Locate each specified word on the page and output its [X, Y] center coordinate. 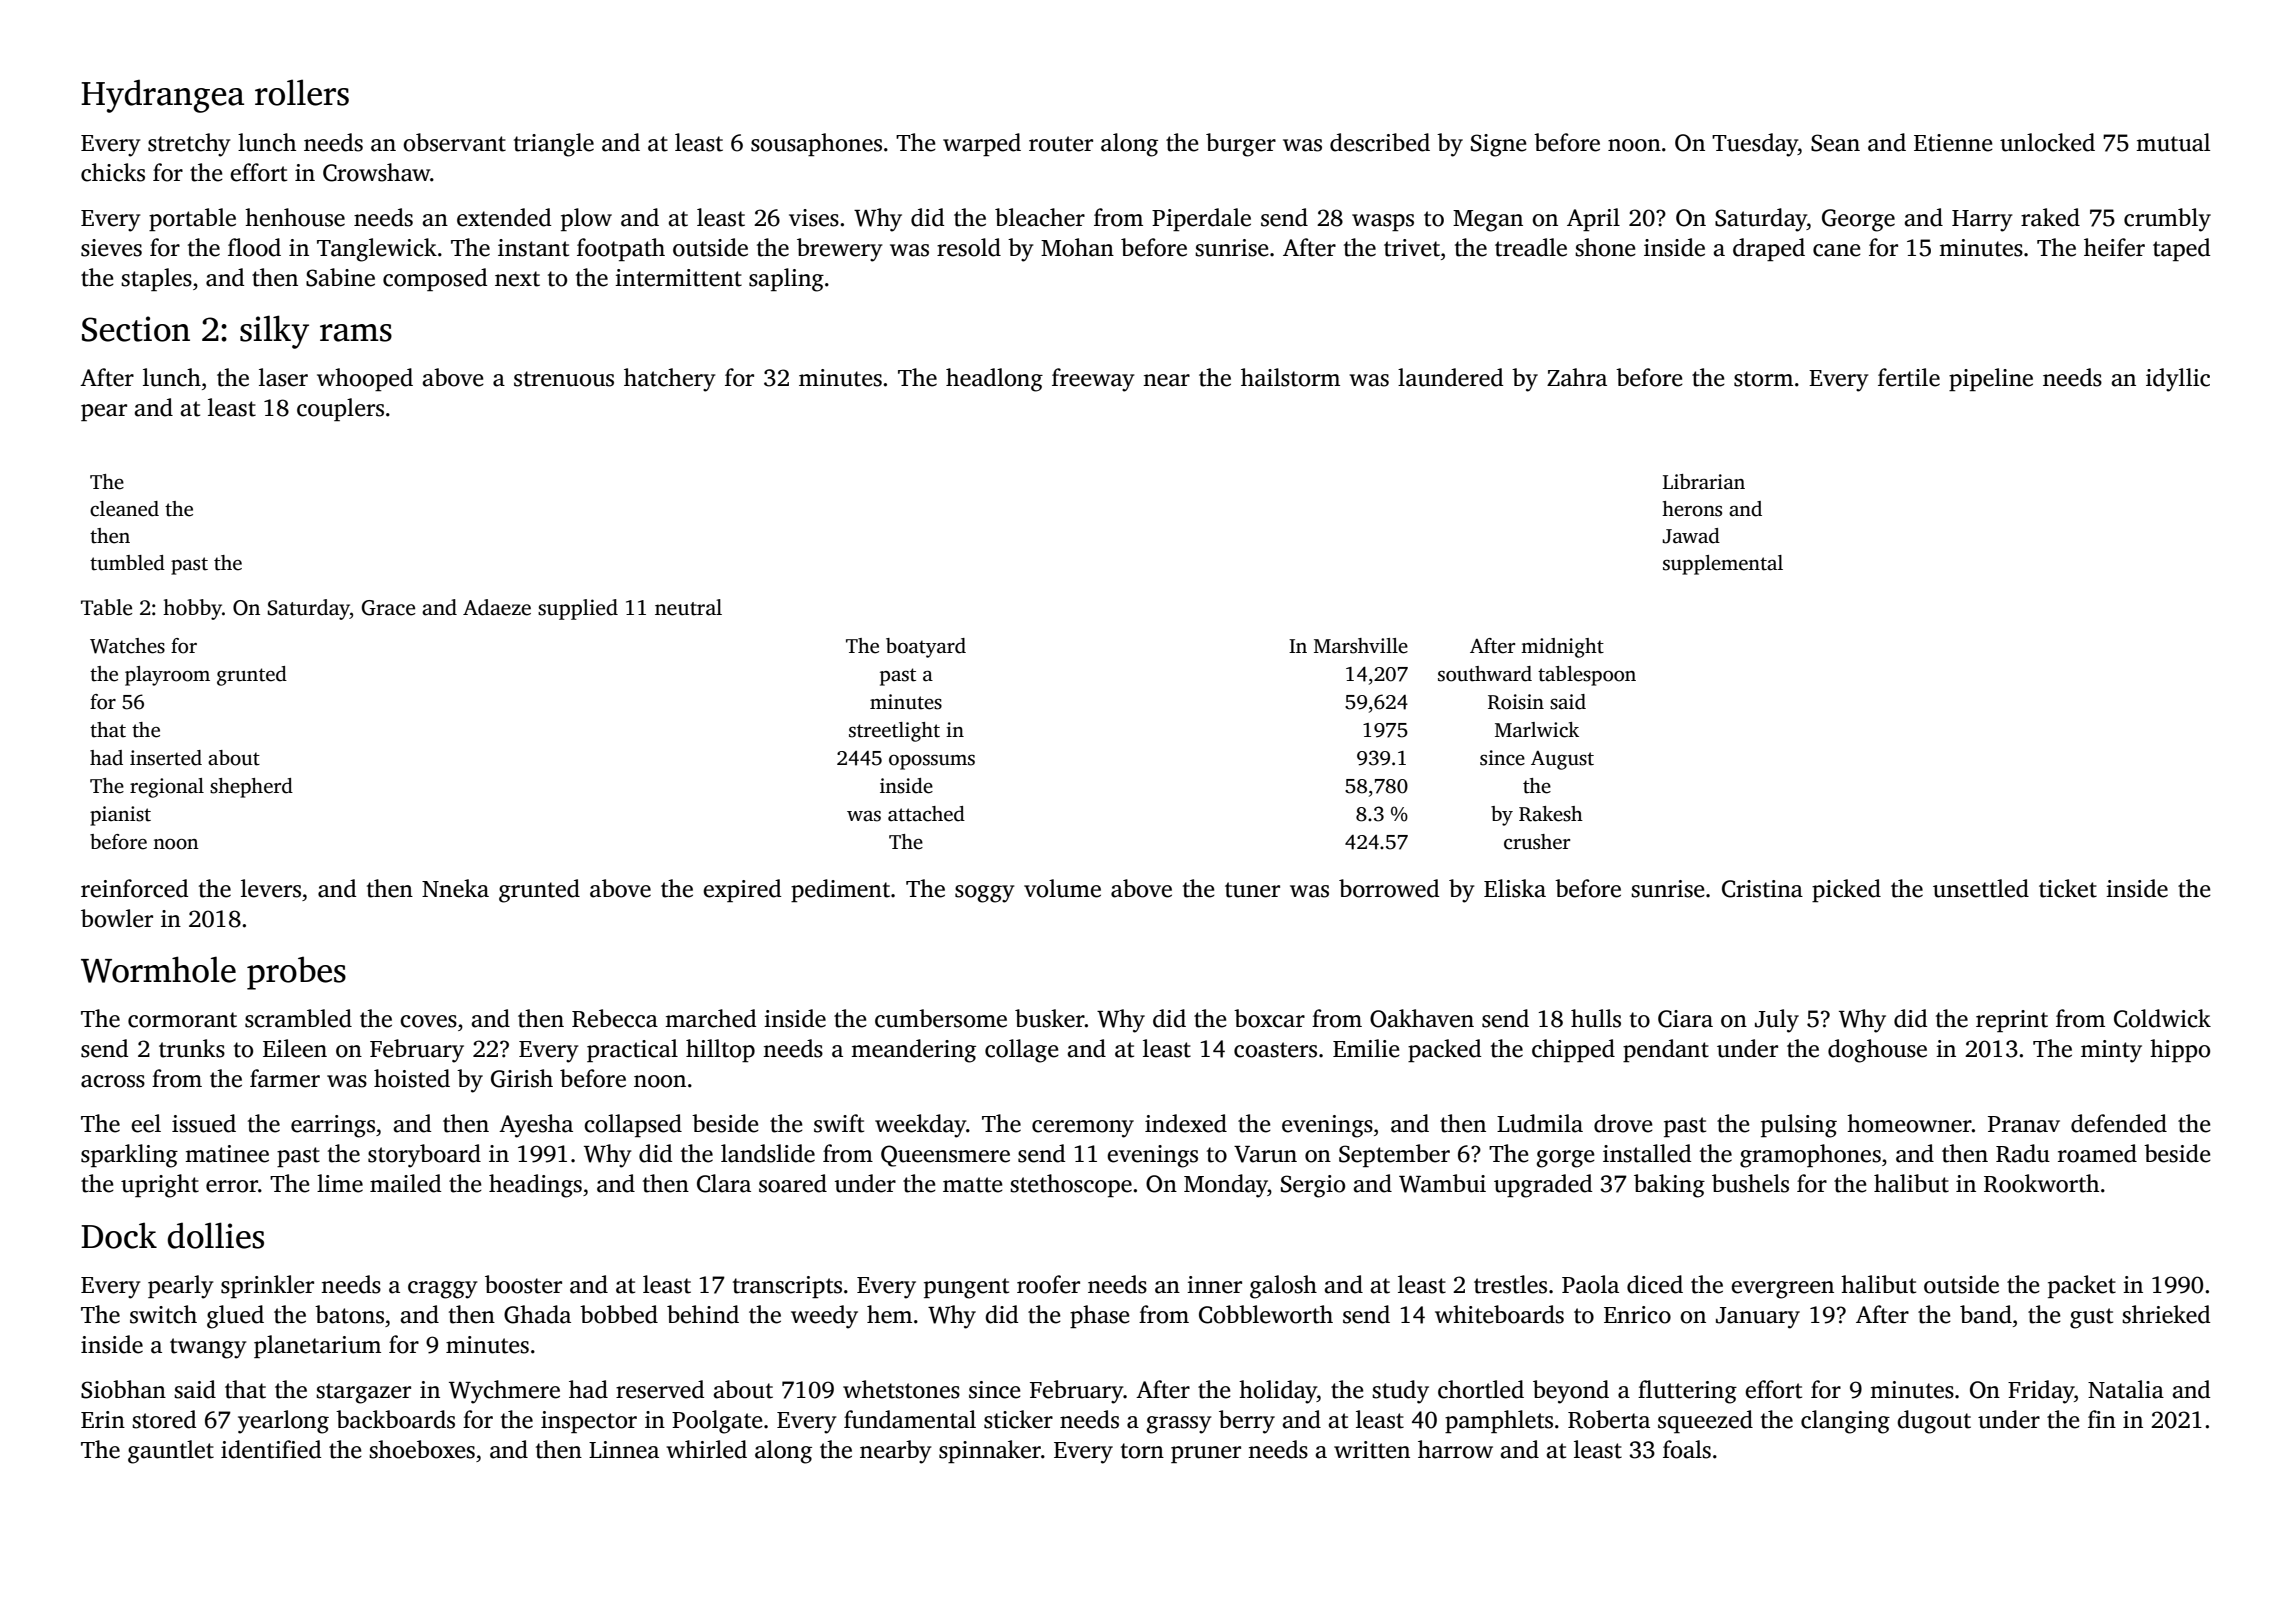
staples [156, 279]
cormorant [182, 1020]
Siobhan [123, 1389]
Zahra [1577, 377]
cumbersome [941, 1018]
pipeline [1991, 379]
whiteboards [1499, 1314]
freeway [1093, 380]
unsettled [1981, 888]
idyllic [2178, 380]
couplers [340, 409]
